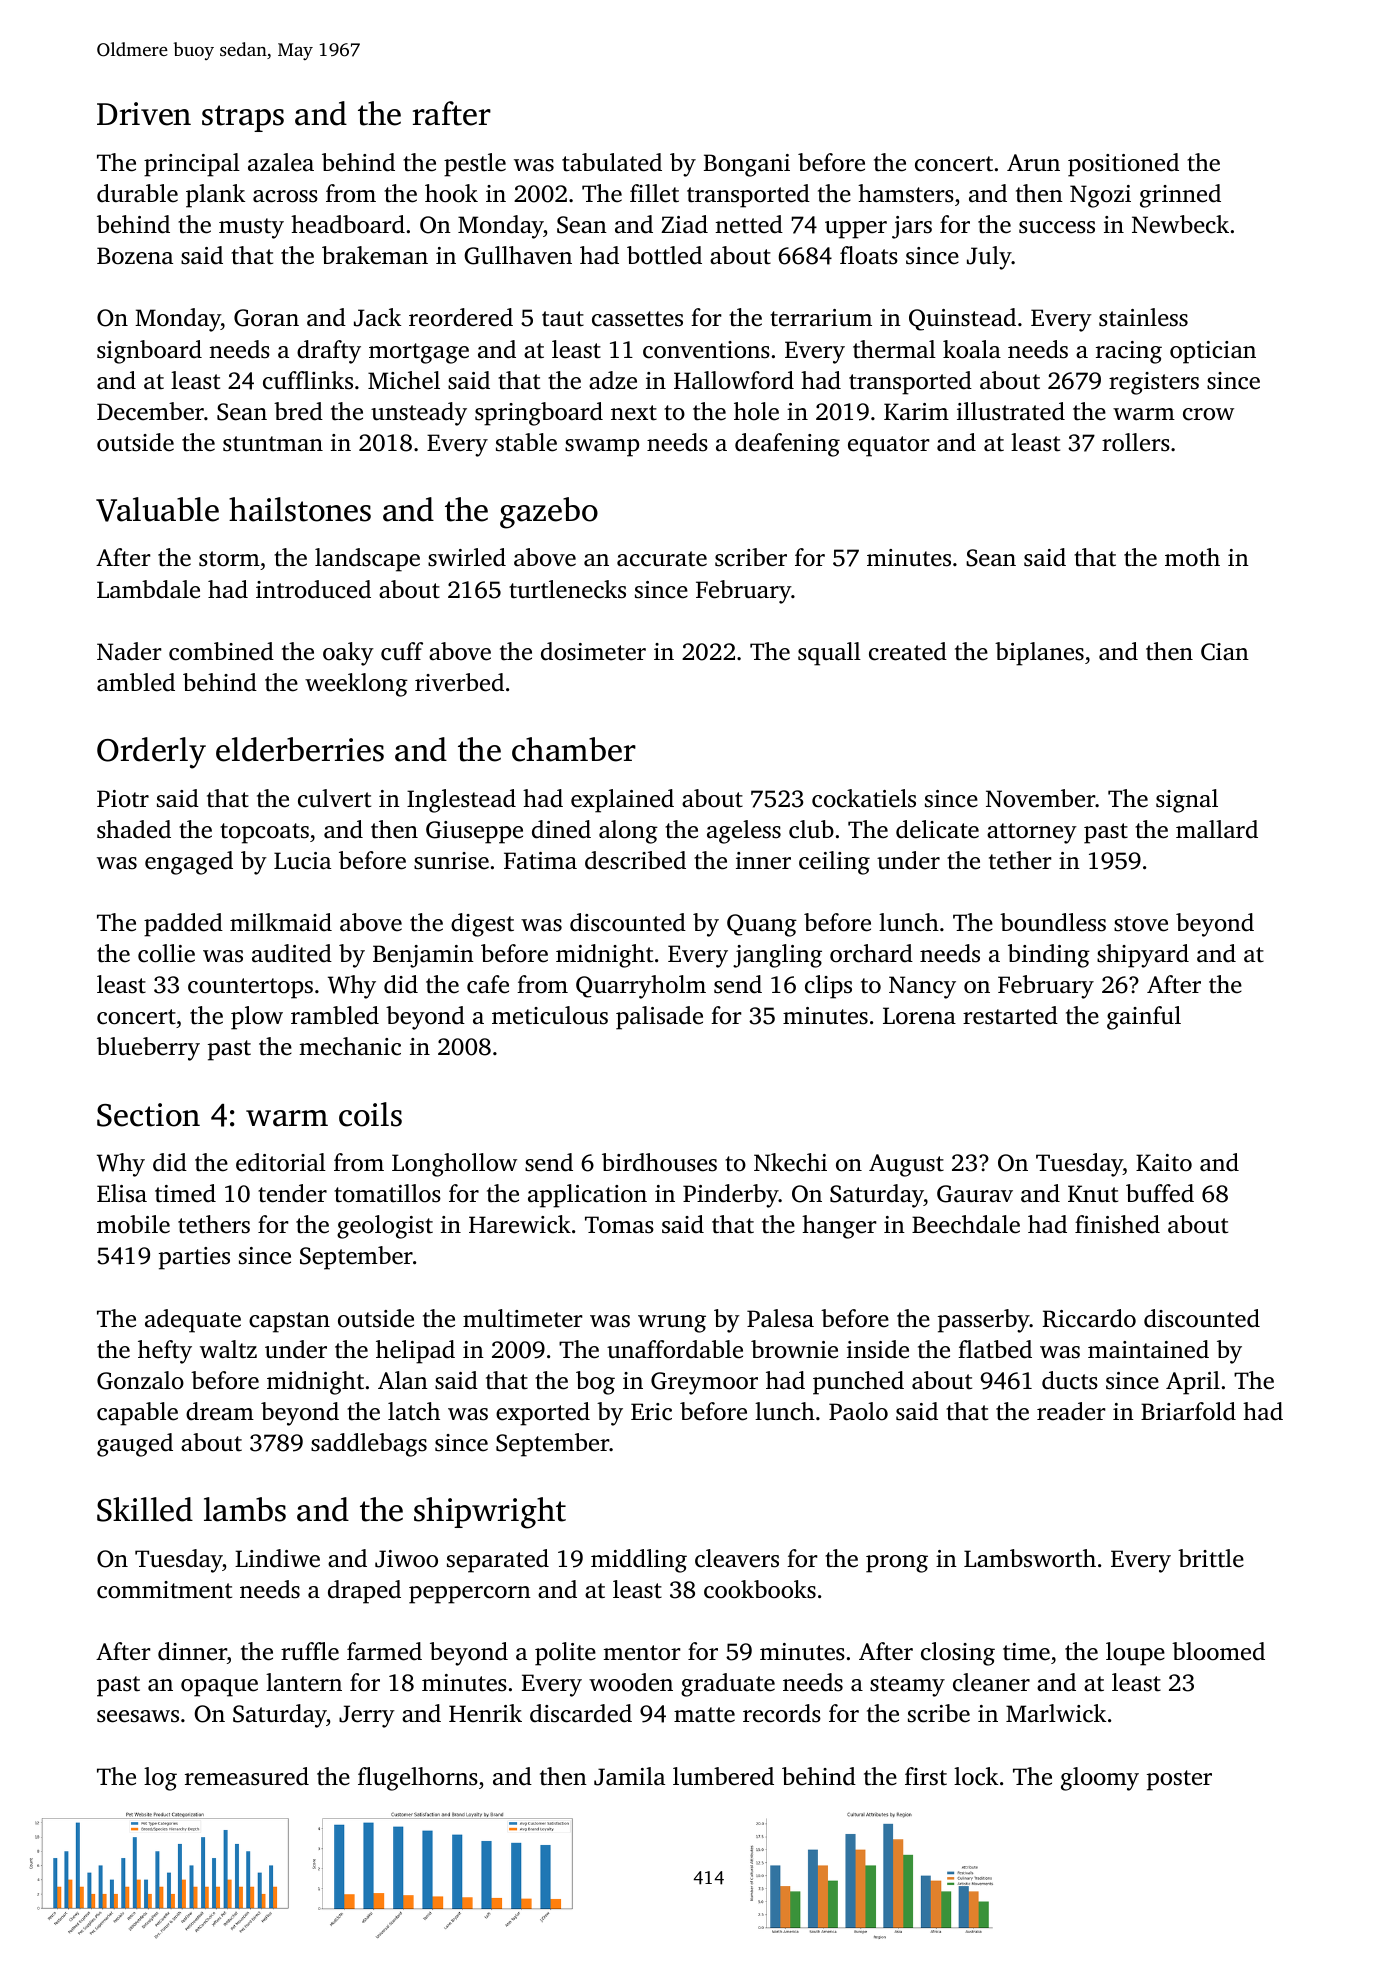 The image size is (1386, 1969). I want to click on clips, so click(828, 987).
